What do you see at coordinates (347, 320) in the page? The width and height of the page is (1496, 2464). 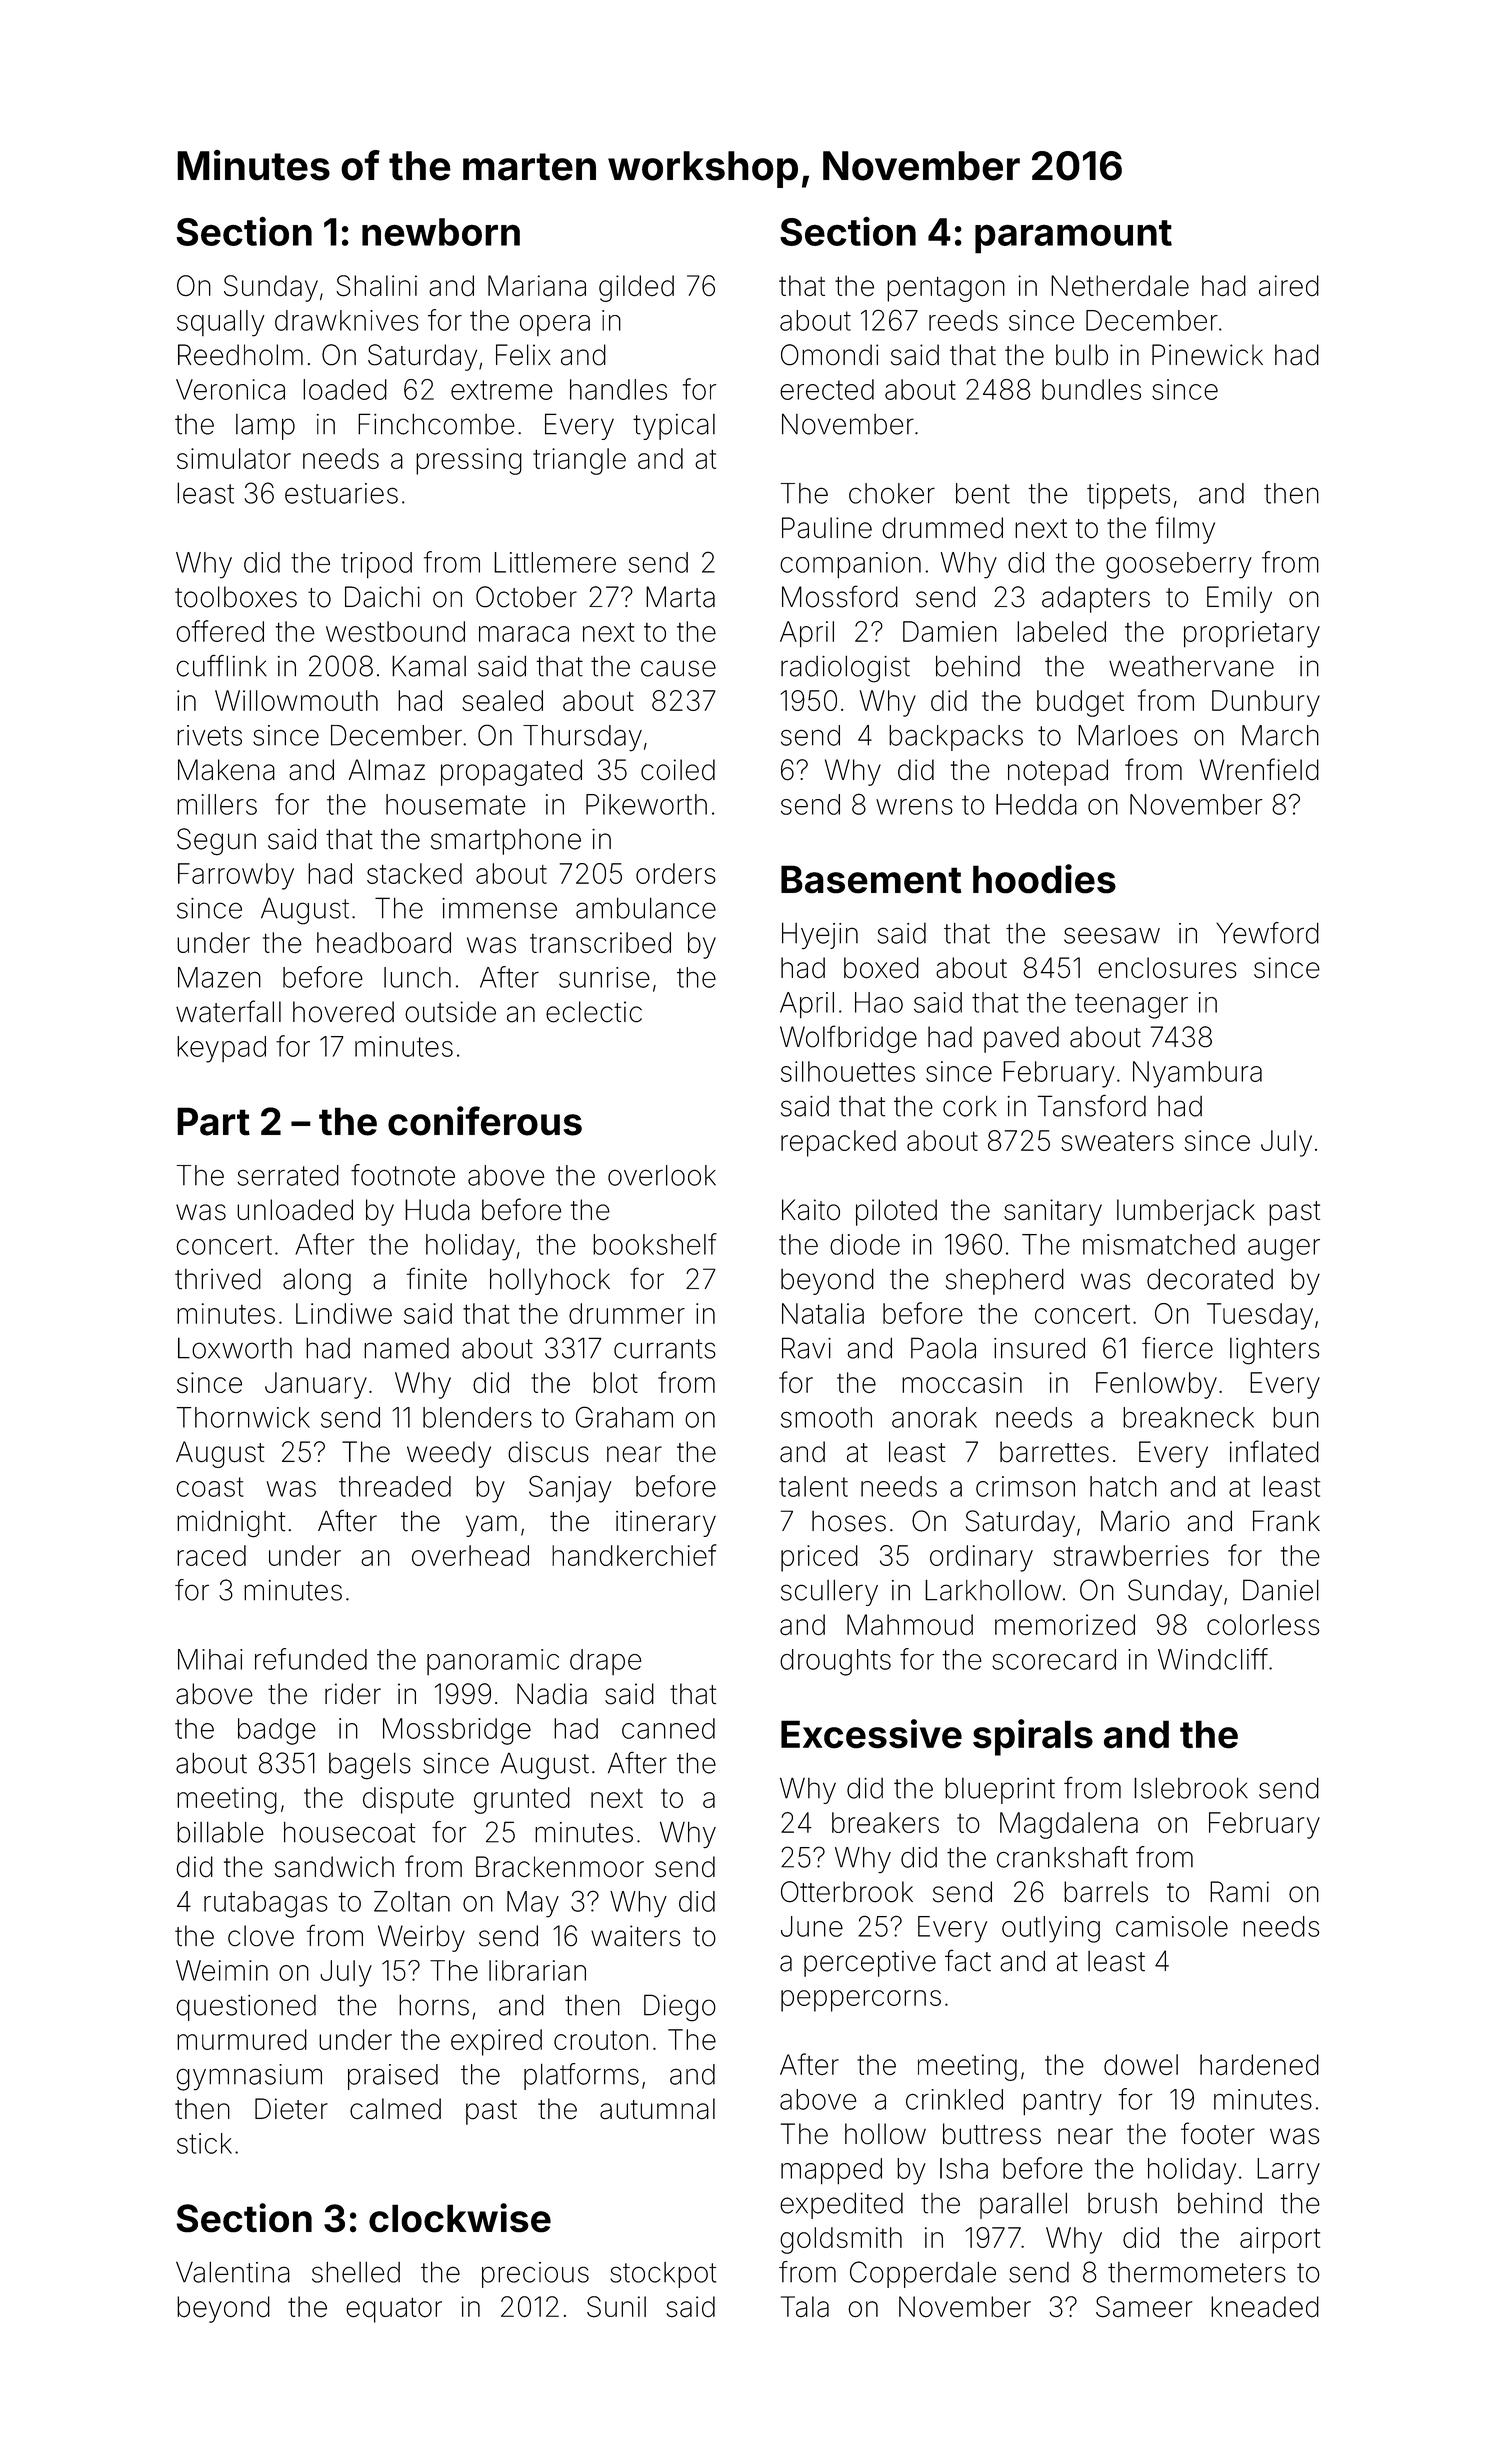 I see `drawknives` at bounding box center [347, 320].
